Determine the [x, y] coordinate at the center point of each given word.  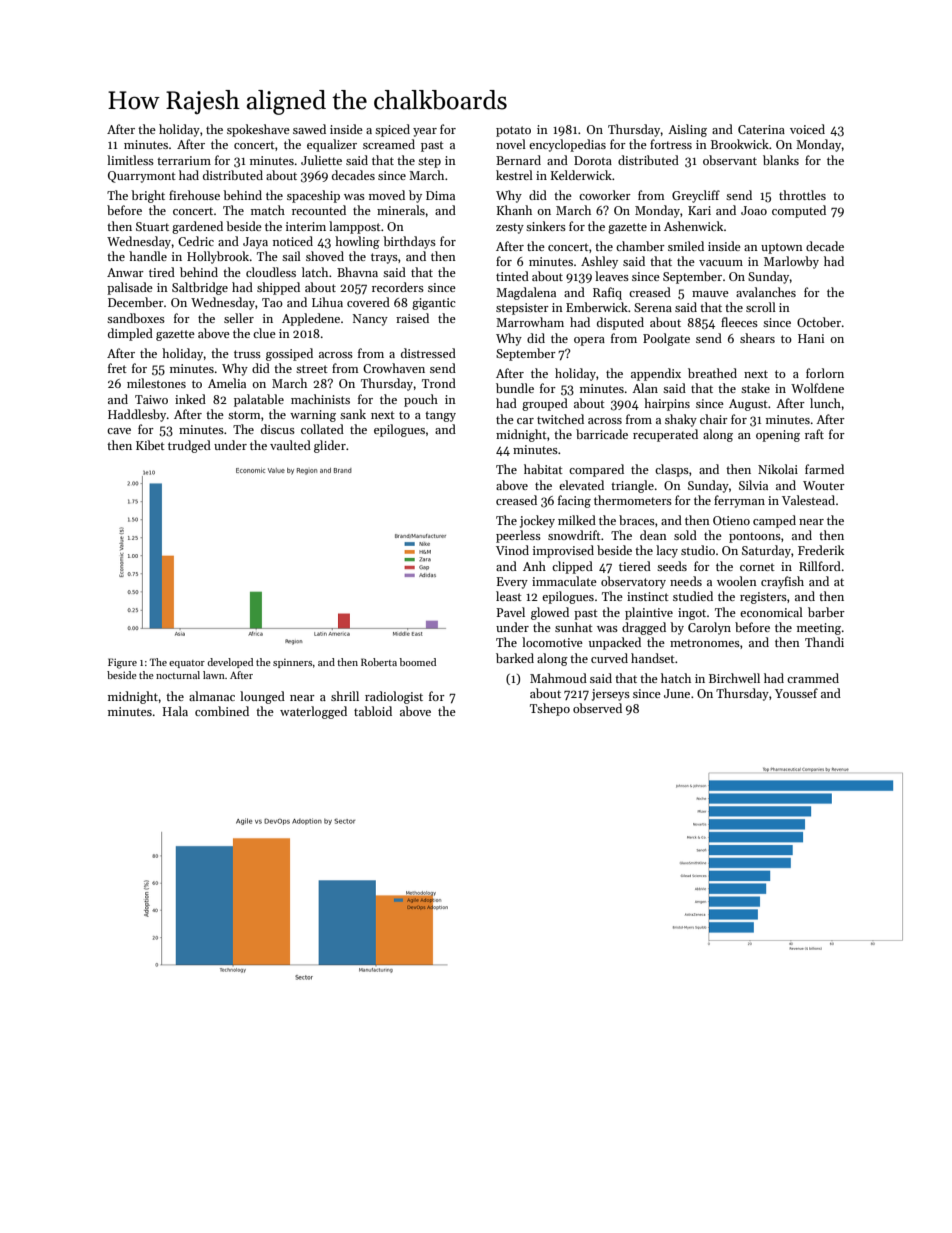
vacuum [721, 263]
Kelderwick [581, 175]
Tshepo [550, 709]
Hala [175, 711]
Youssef [796, 693]
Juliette [321, 160]
